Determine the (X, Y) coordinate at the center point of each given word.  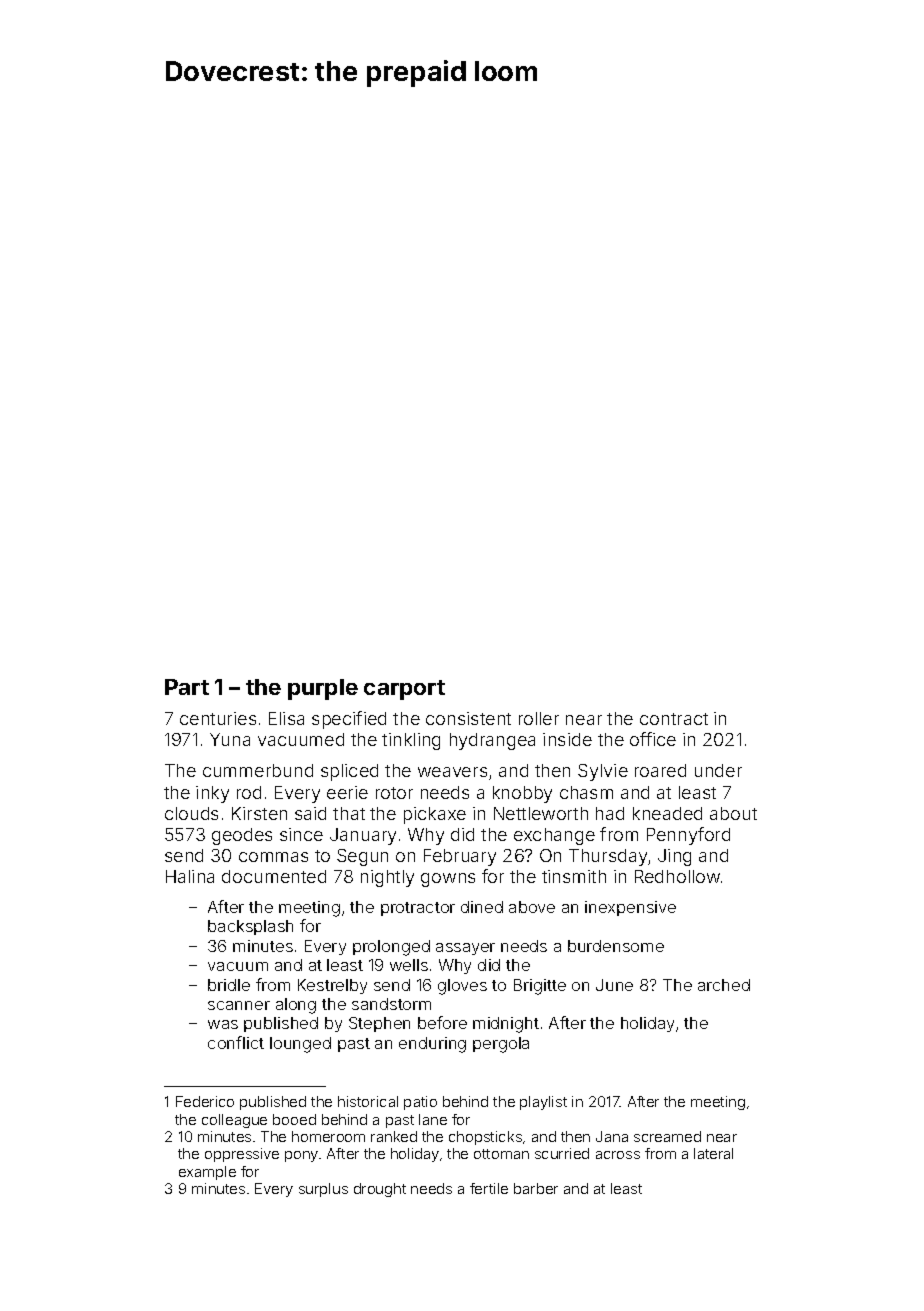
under (718, 770)
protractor (418, 909)
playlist (543, 1103)
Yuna (230, 739)
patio (420, 1103)
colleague (234, 1121)
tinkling (411, 741)
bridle (229, 985)
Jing (674, 857)
